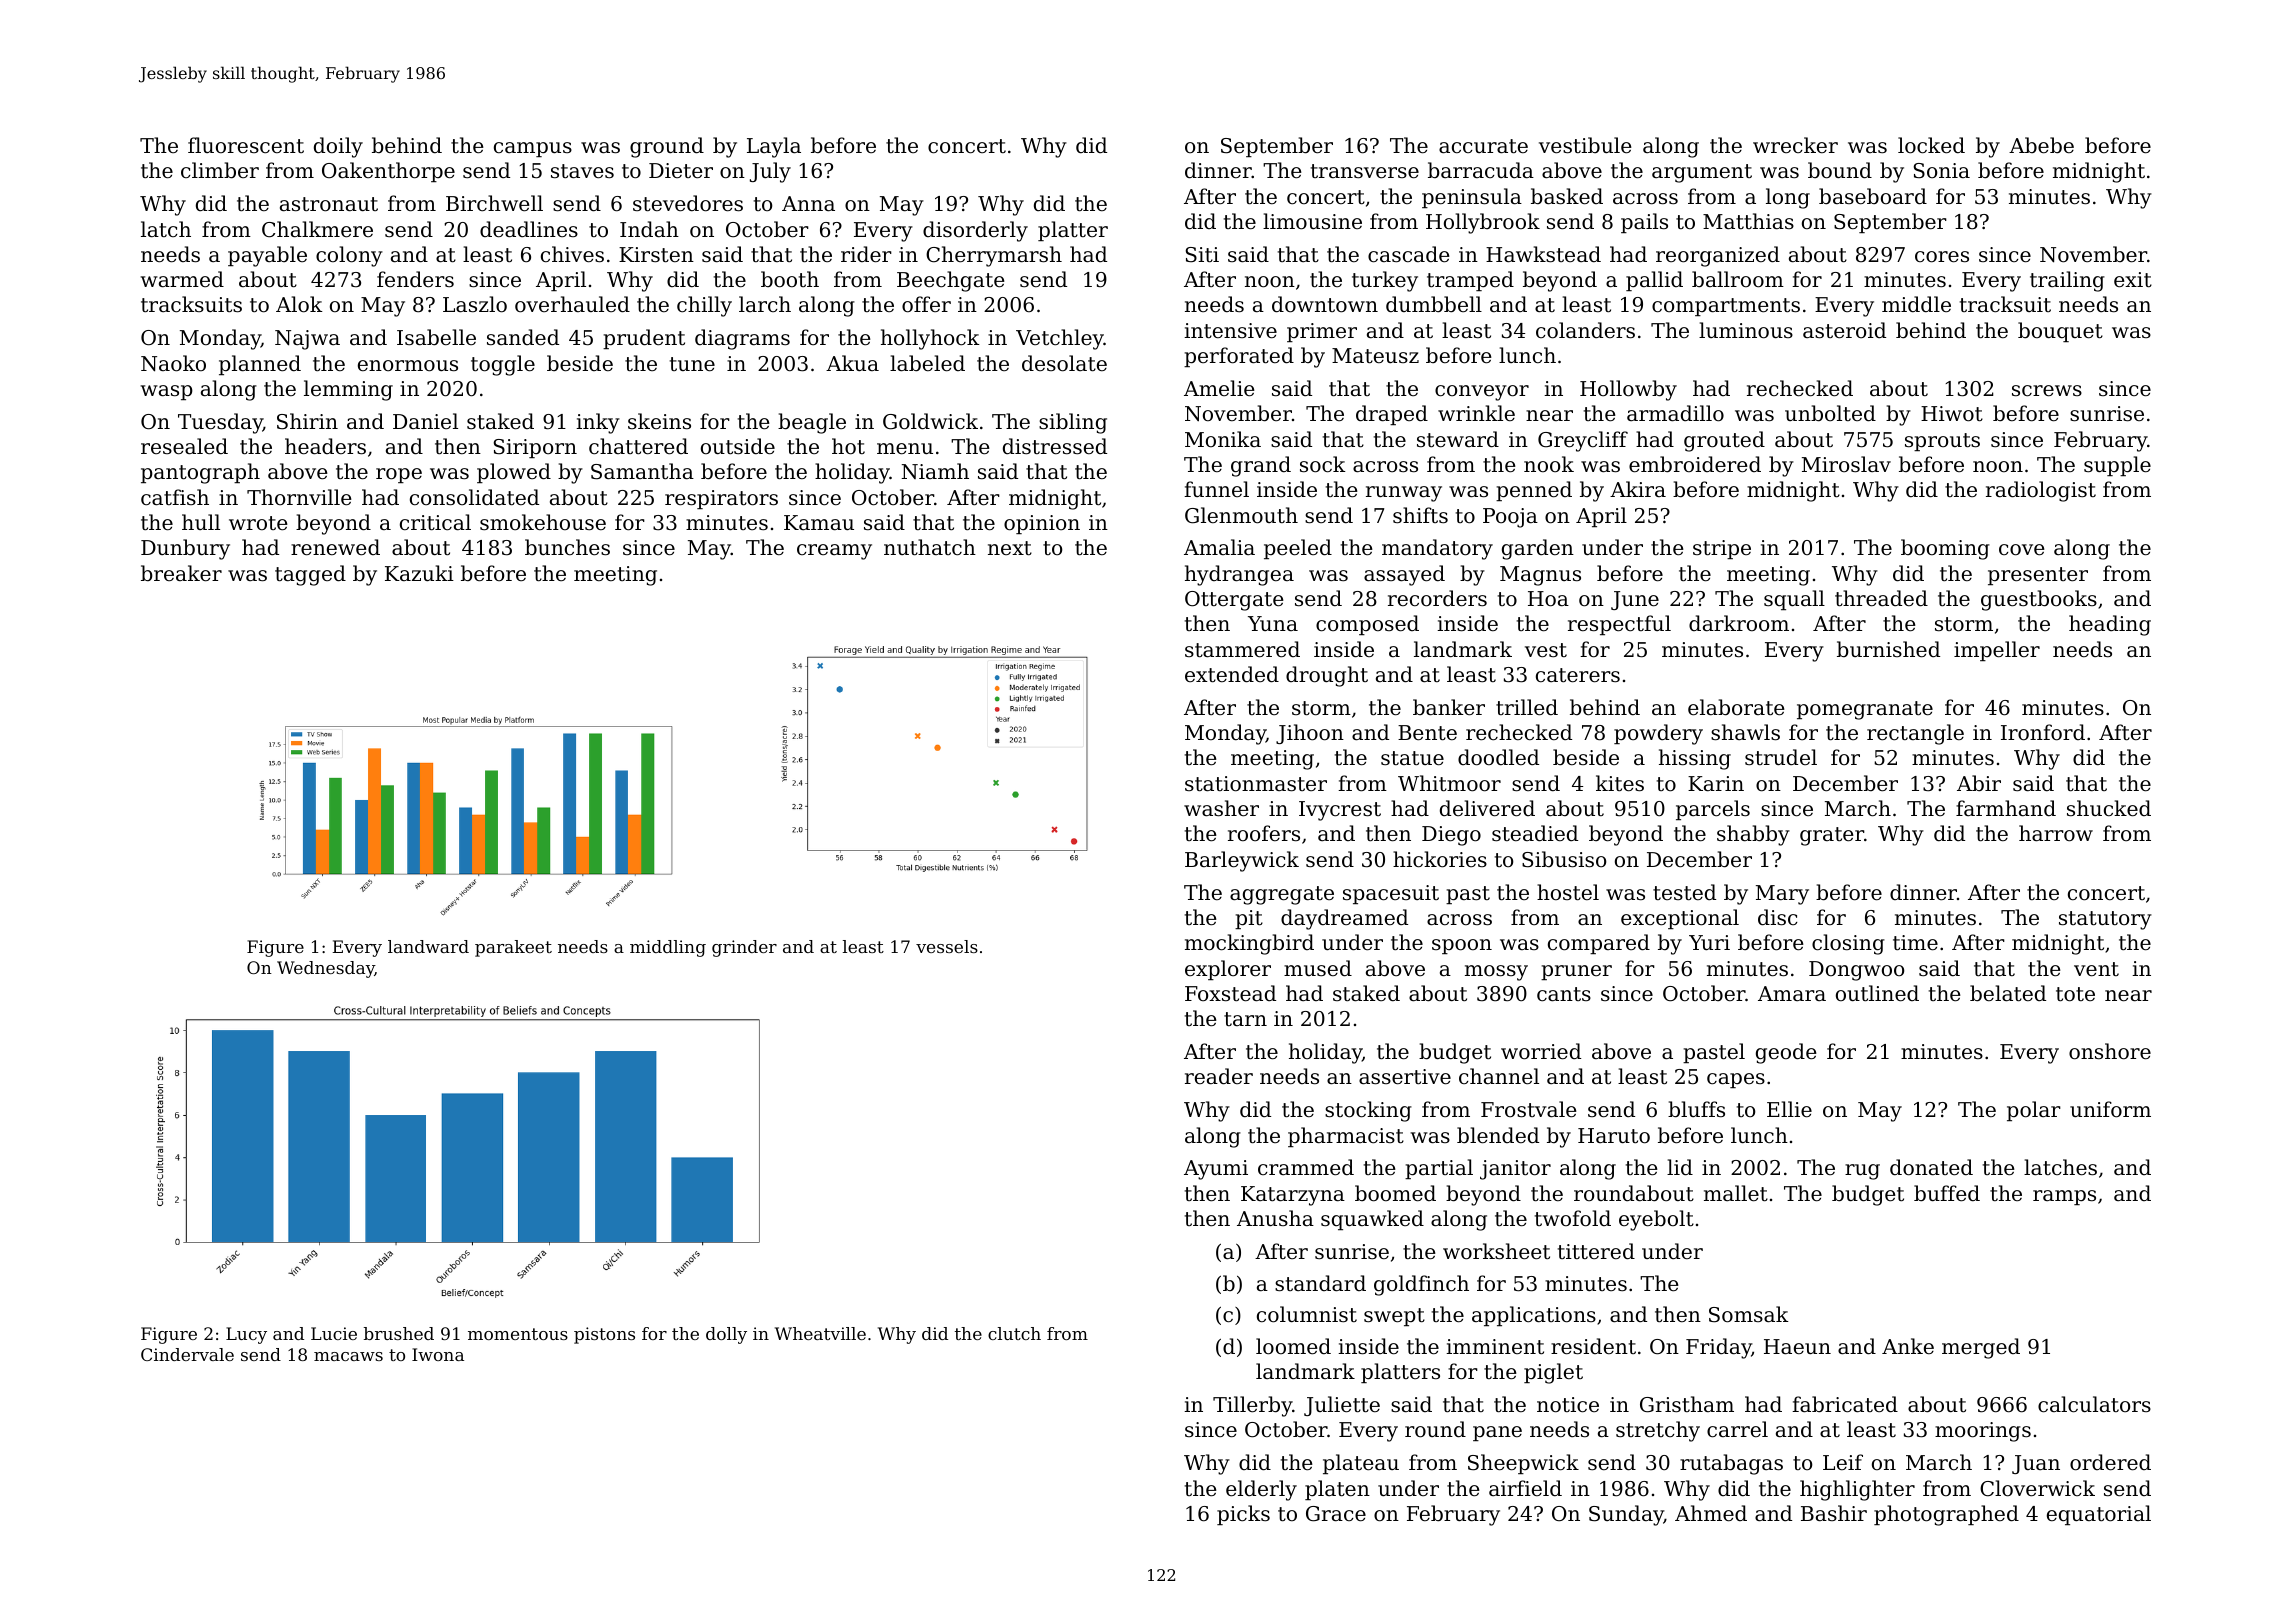 Image resolution: width=2292 pixels, height=1620 pixels. Describe the element at coordinates (2075, 994) in the image. I see `tote` at that location.
